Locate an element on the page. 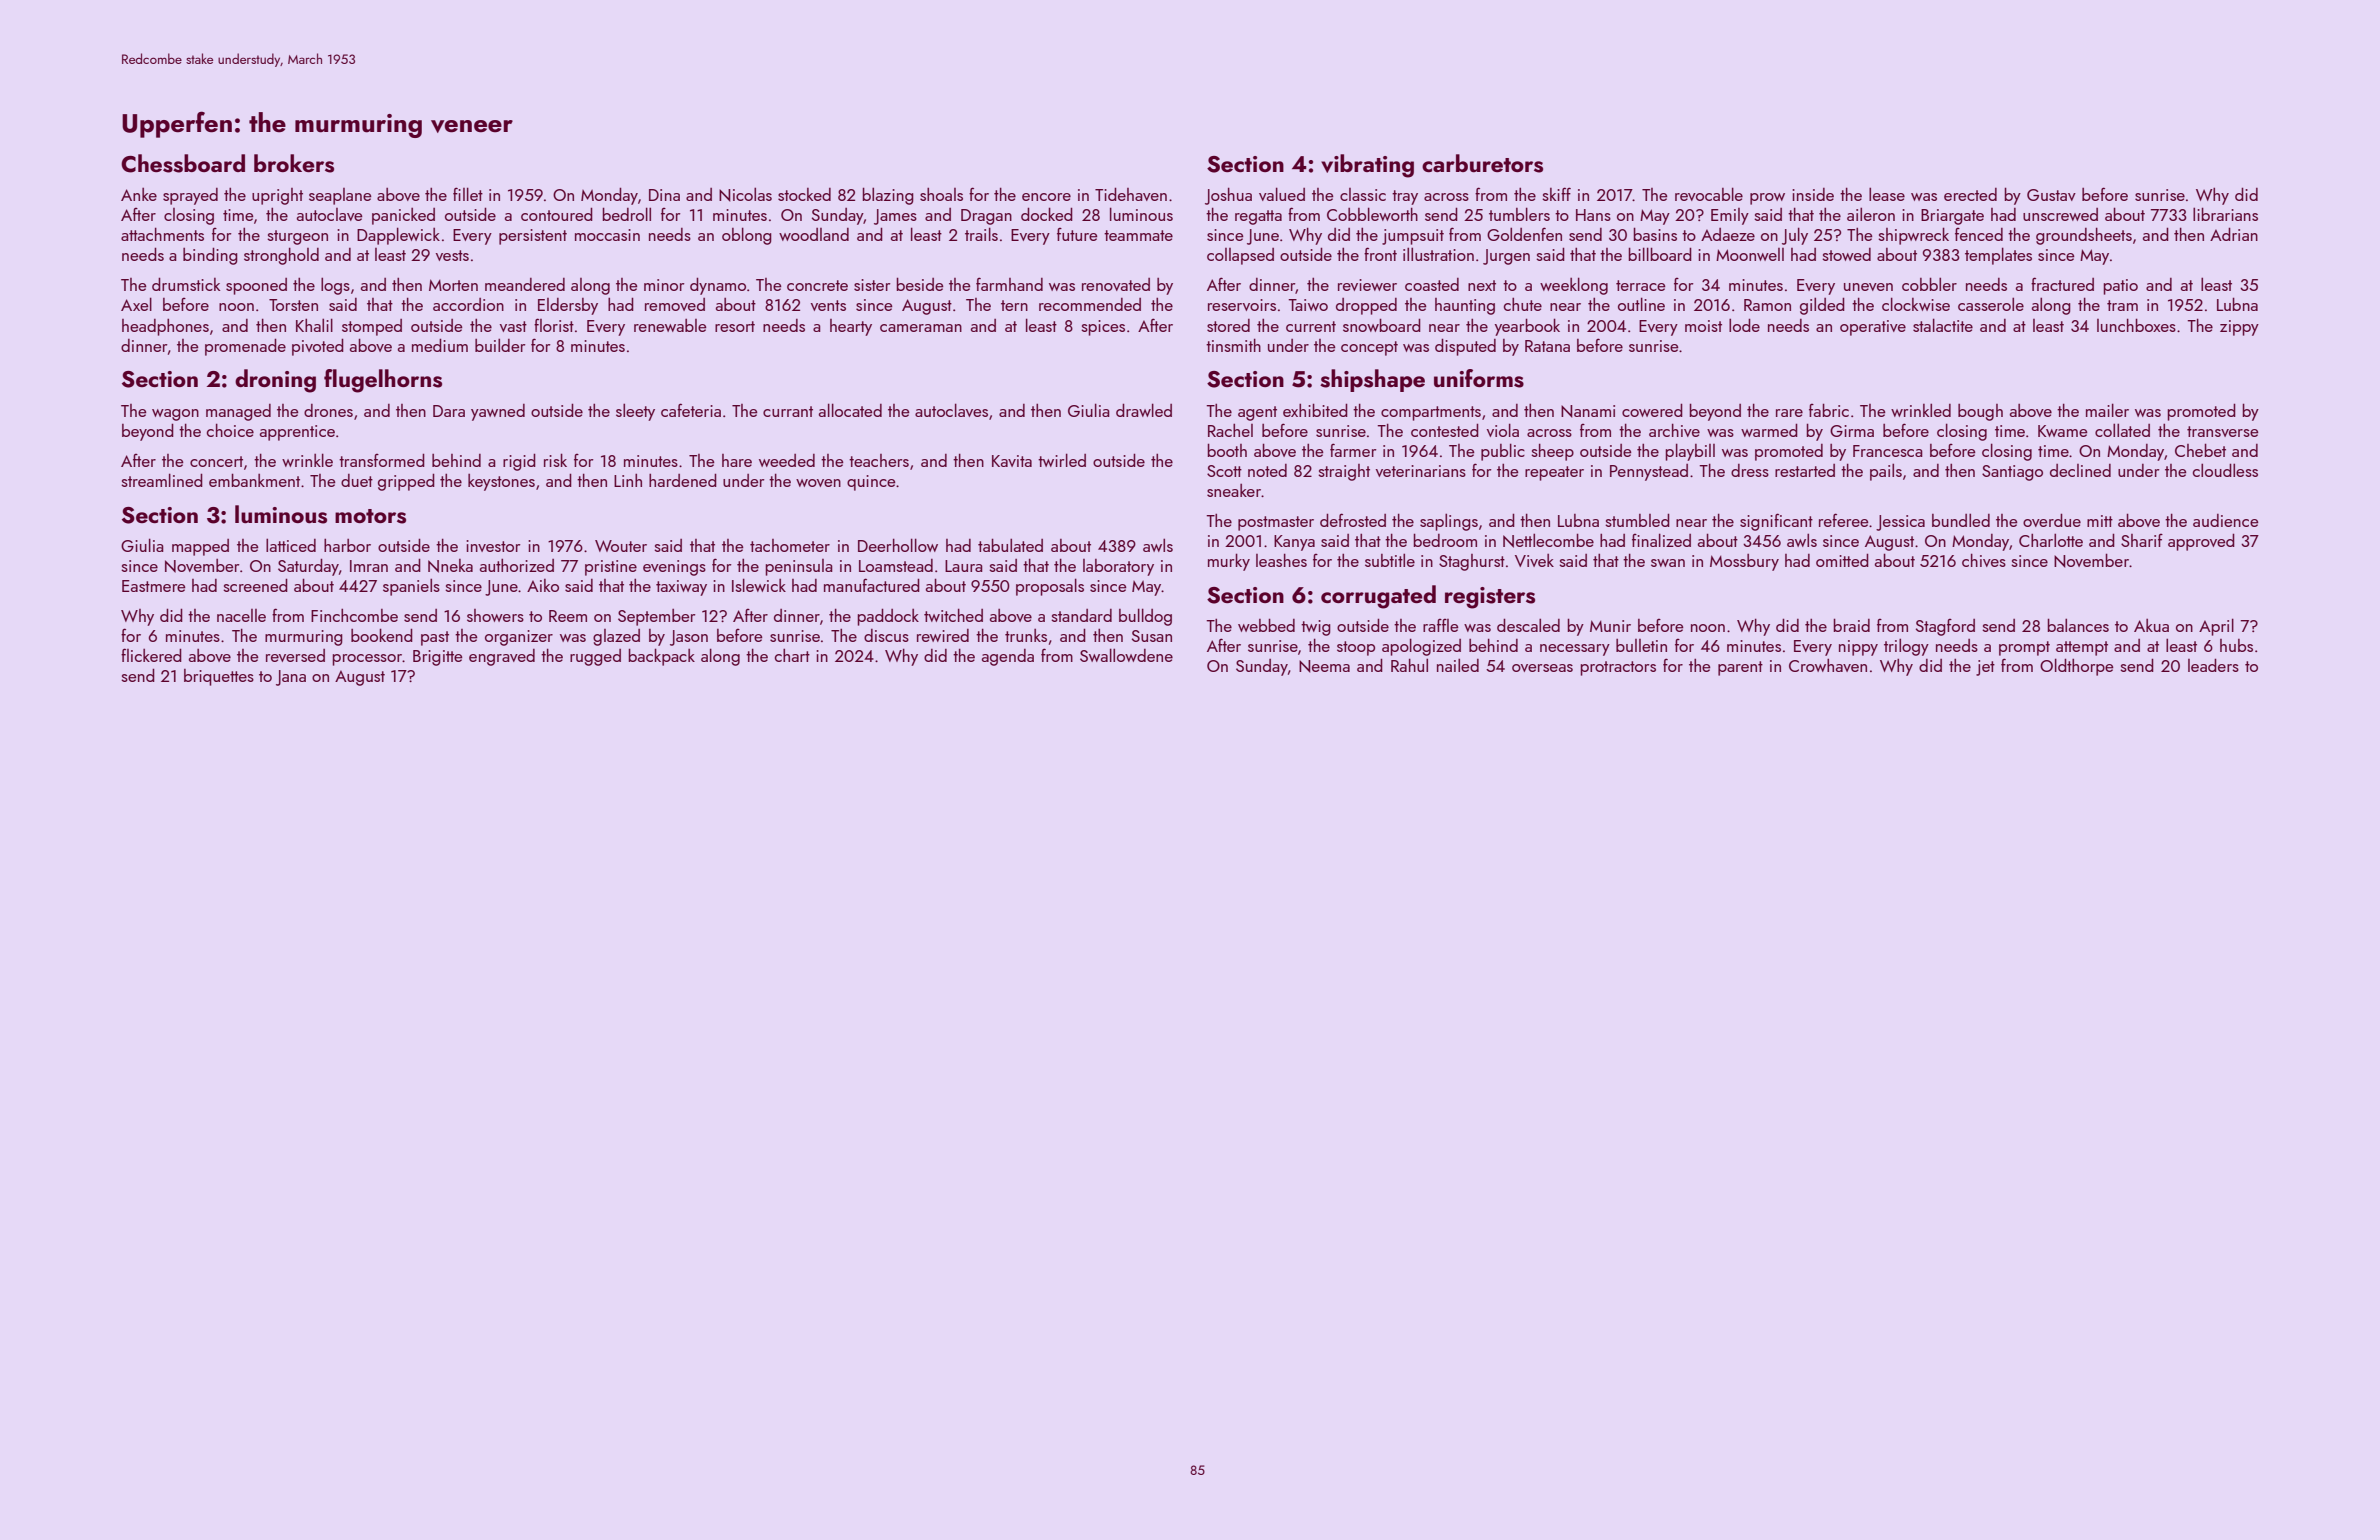 The height and width of the image is (1540, 2380). Jana is located at coordinates (291, 678).
